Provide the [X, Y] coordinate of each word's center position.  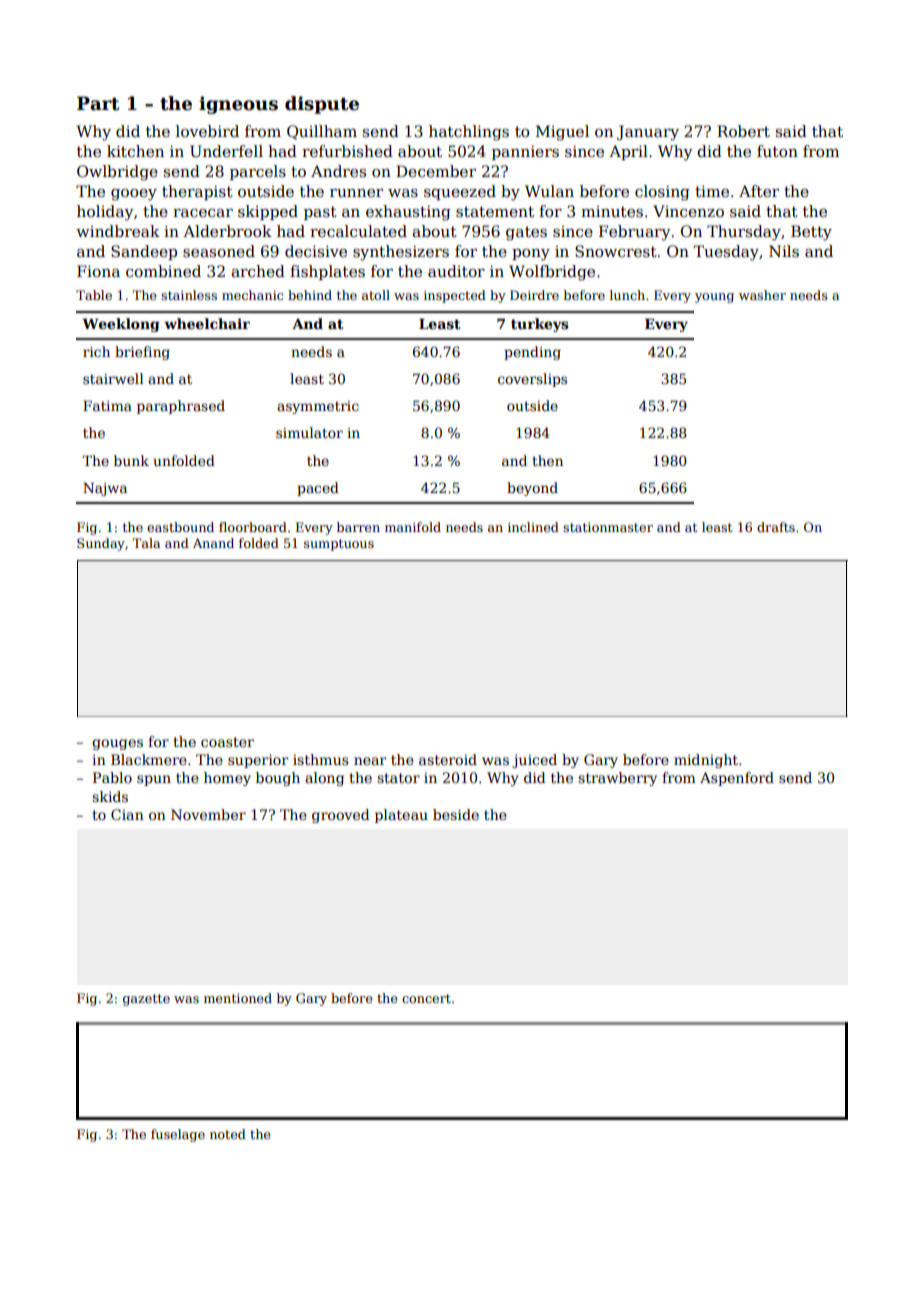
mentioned [238, 998]
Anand [213, 543]
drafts [776, 527]
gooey [134, 195]
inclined [533, 527]
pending [532, 353]
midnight [706, 761]
